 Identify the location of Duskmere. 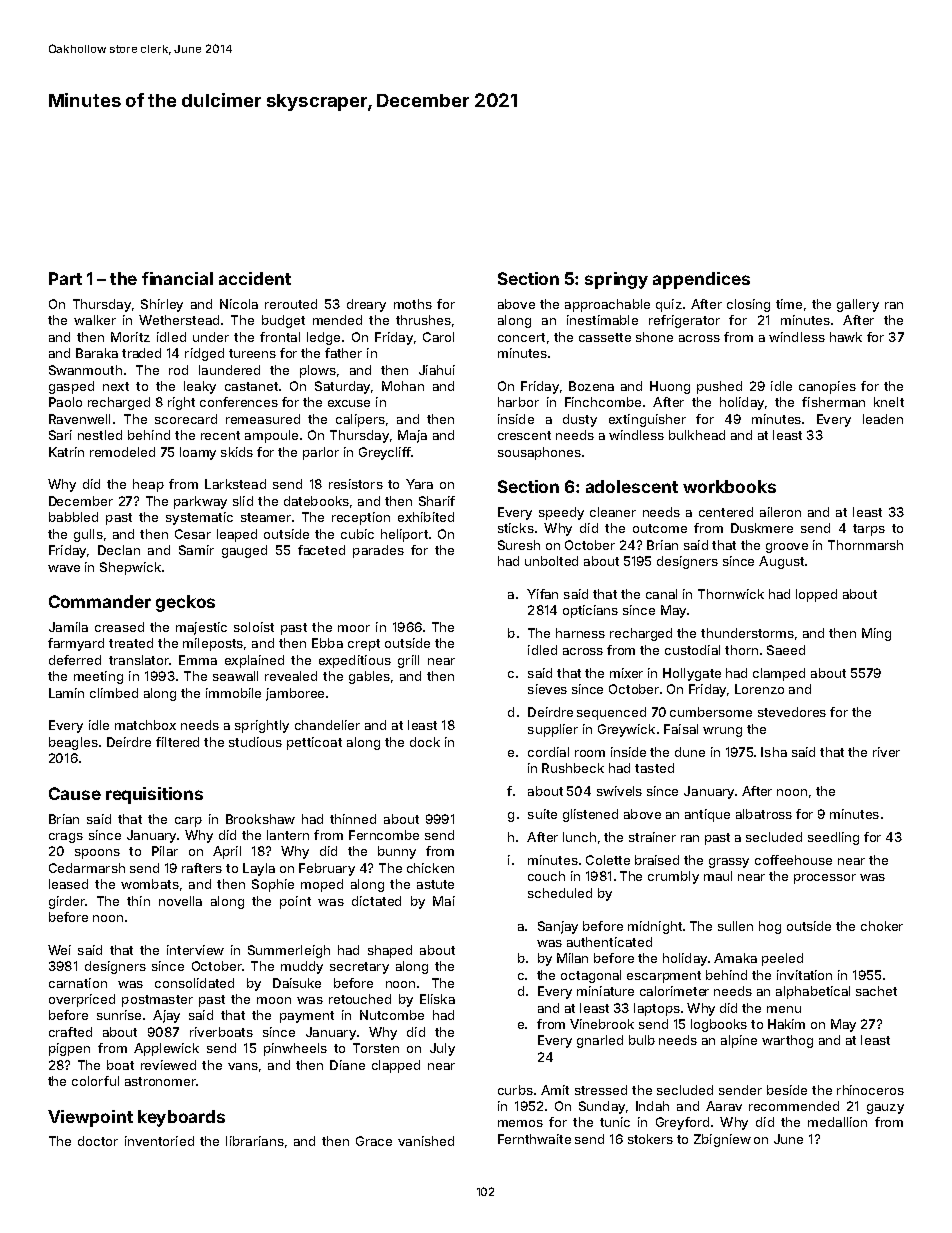
(762, 528).
